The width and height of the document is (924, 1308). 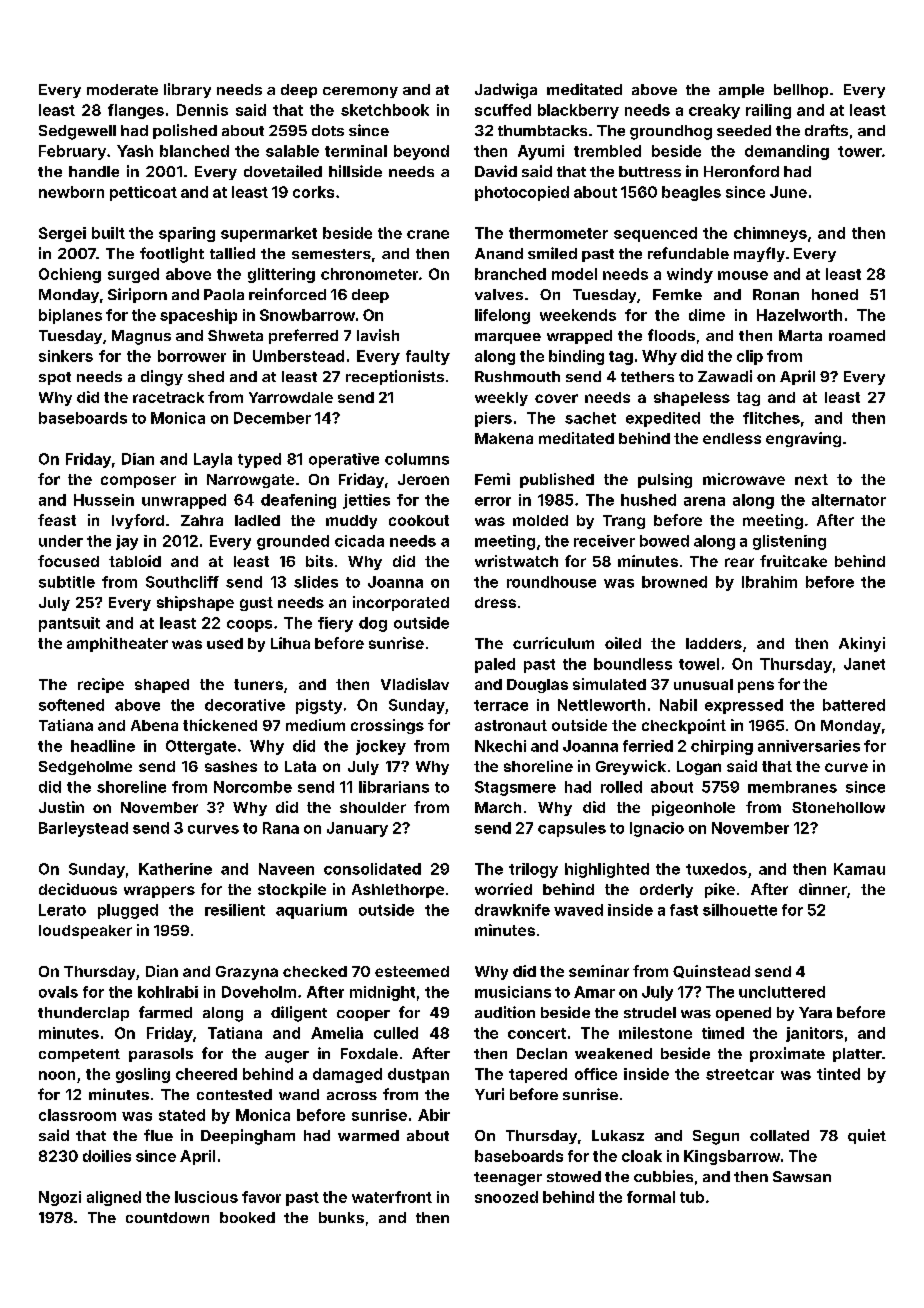 What do you see at coordinates (60, 1198) in the document?
I see `Ngozi` at bounding box center [60, 1198].
